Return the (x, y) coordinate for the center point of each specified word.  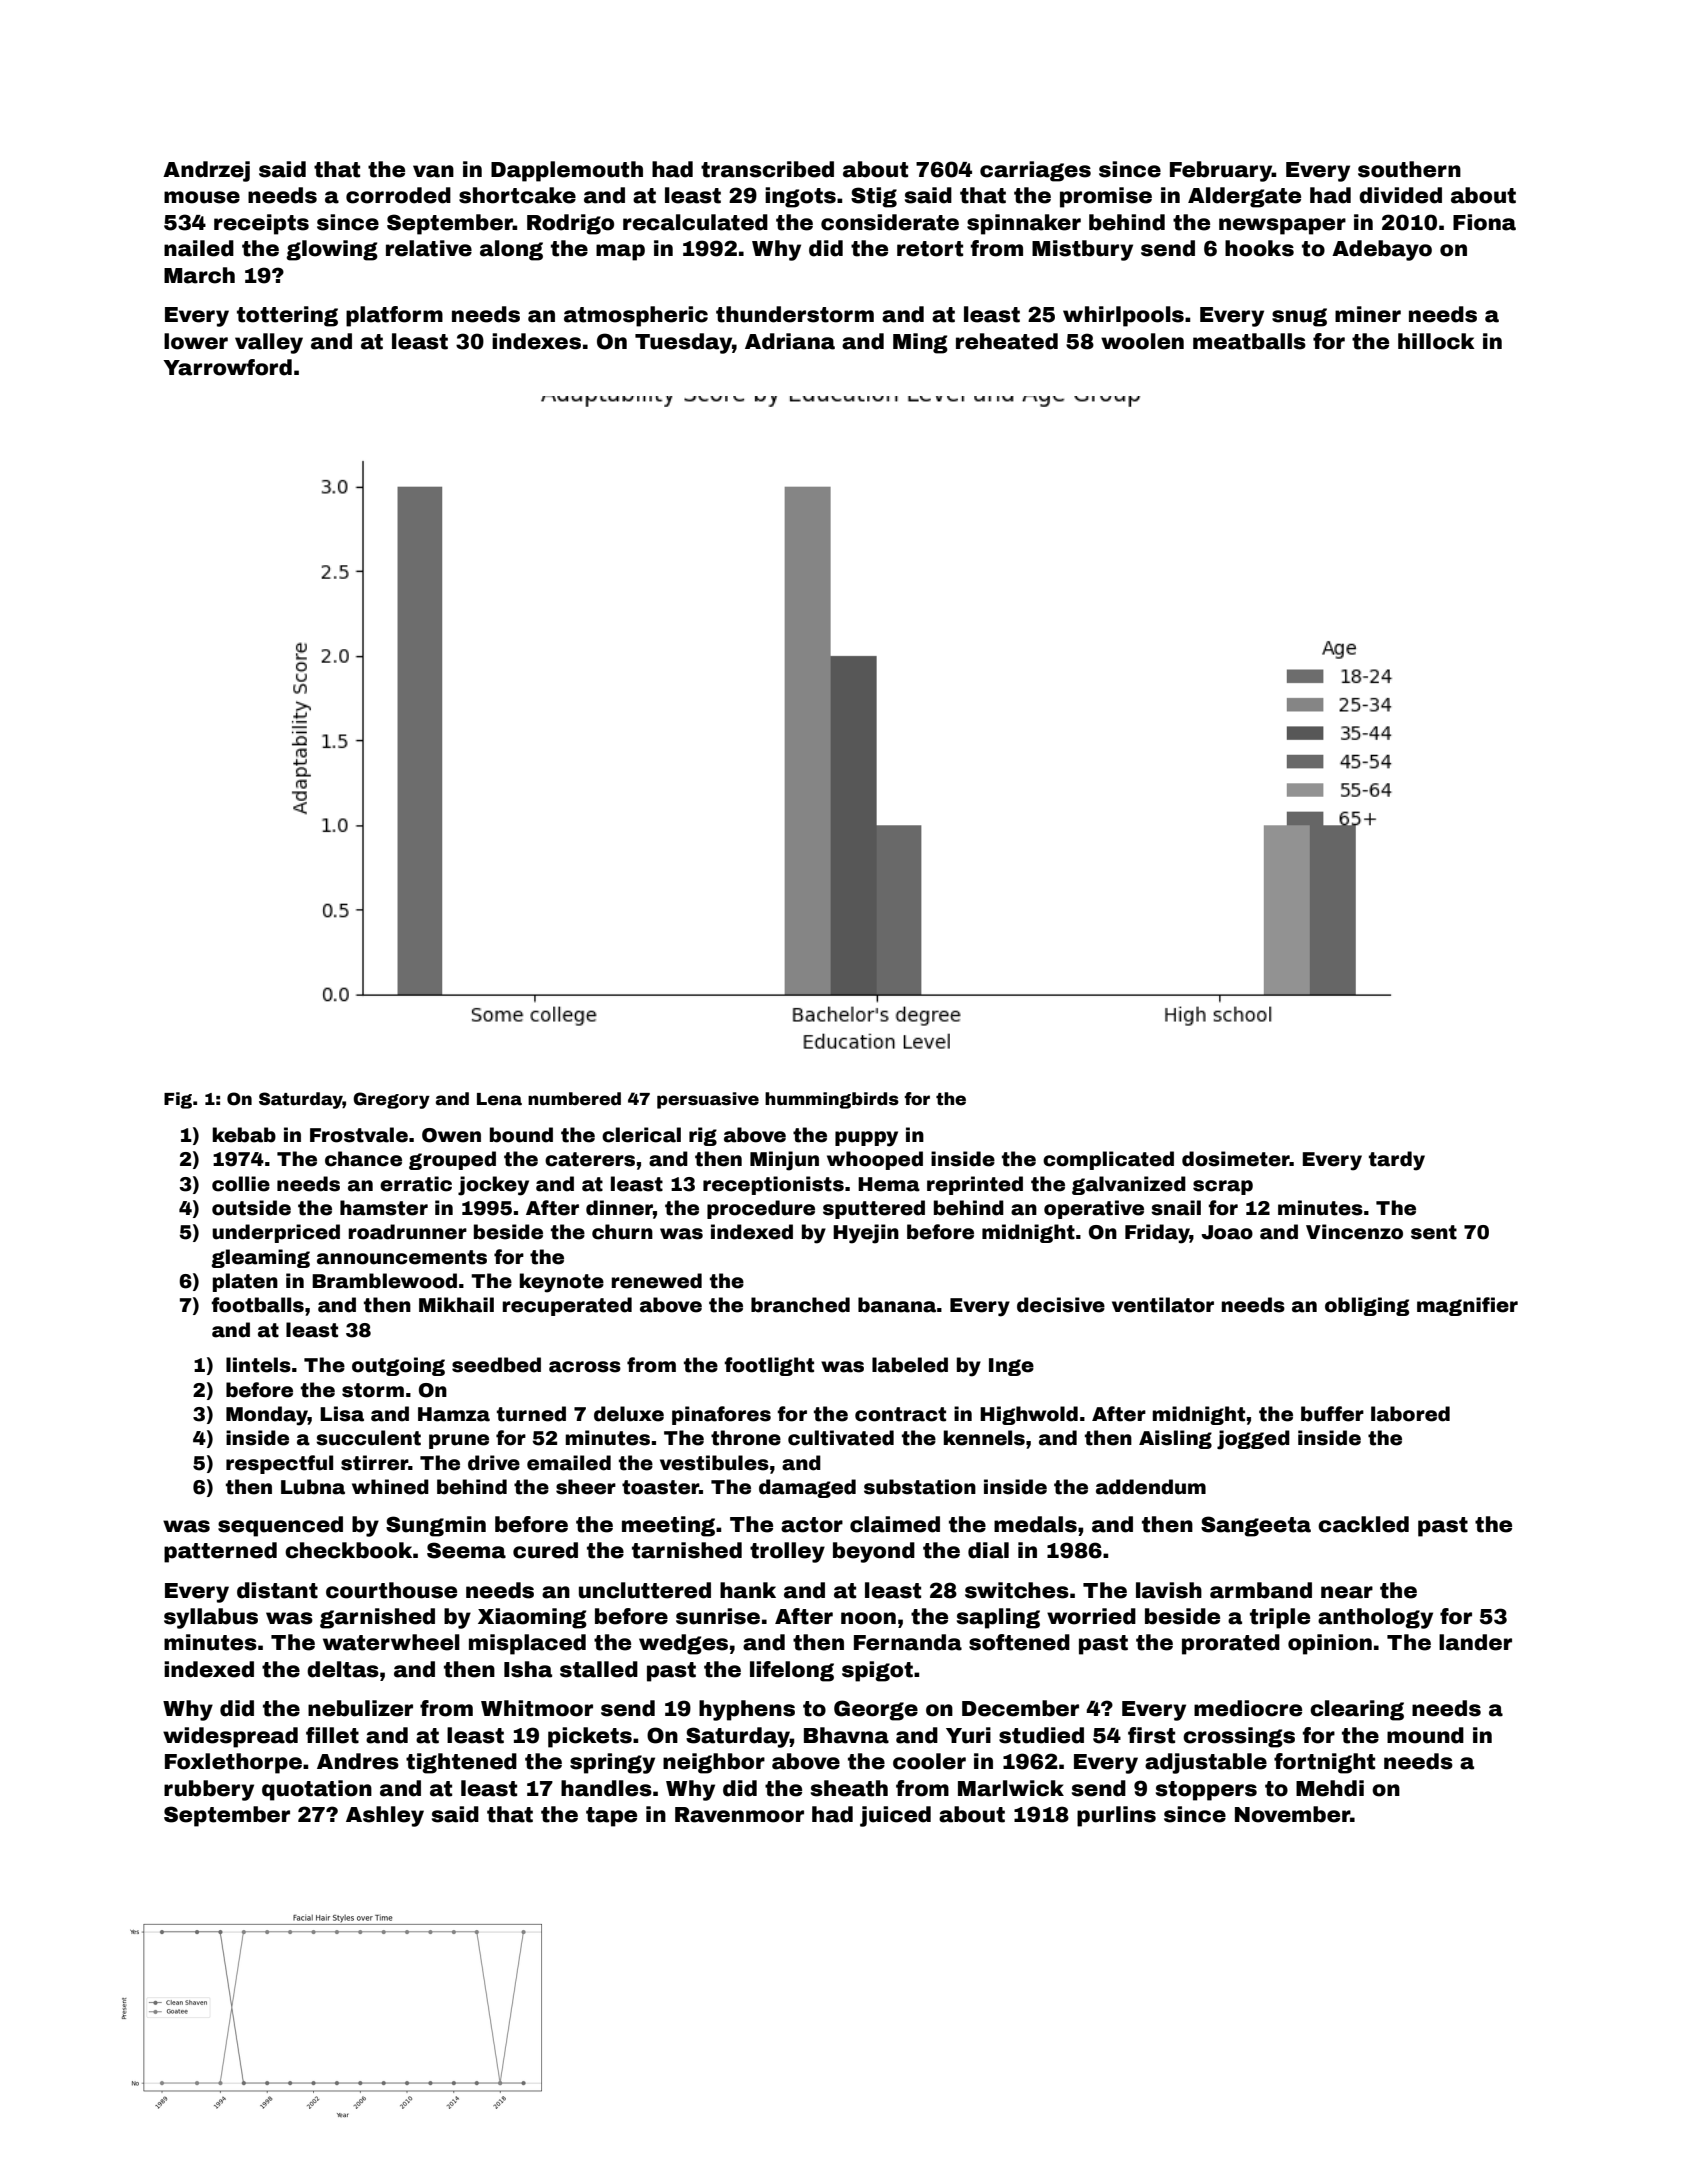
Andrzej (206, 171)
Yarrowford (227, 367)
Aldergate (1244, 197)
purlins (1116, 1816)
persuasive (708, 1100)
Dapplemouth (567, 171)
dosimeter (1236, 1159)
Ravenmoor (739, 1815)
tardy (1397, 1161)
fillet (332, 1735)
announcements (402, 1257)
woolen (1142, 341)
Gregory (391, 1100)
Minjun (784, 1161)
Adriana (790, 341)
